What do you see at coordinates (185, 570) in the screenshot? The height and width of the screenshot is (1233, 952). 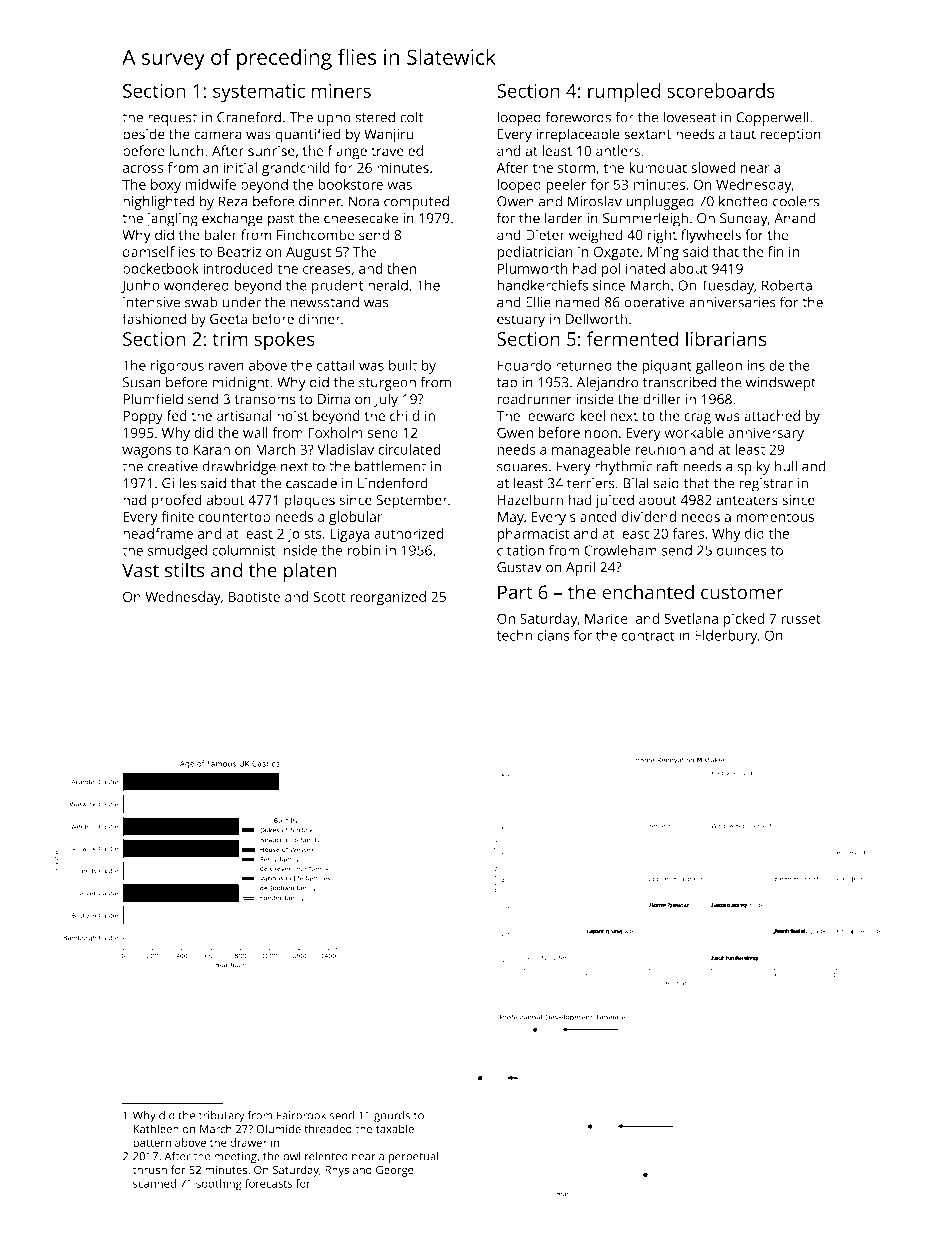 I see `stilts` at bounding box center [185, 570].
